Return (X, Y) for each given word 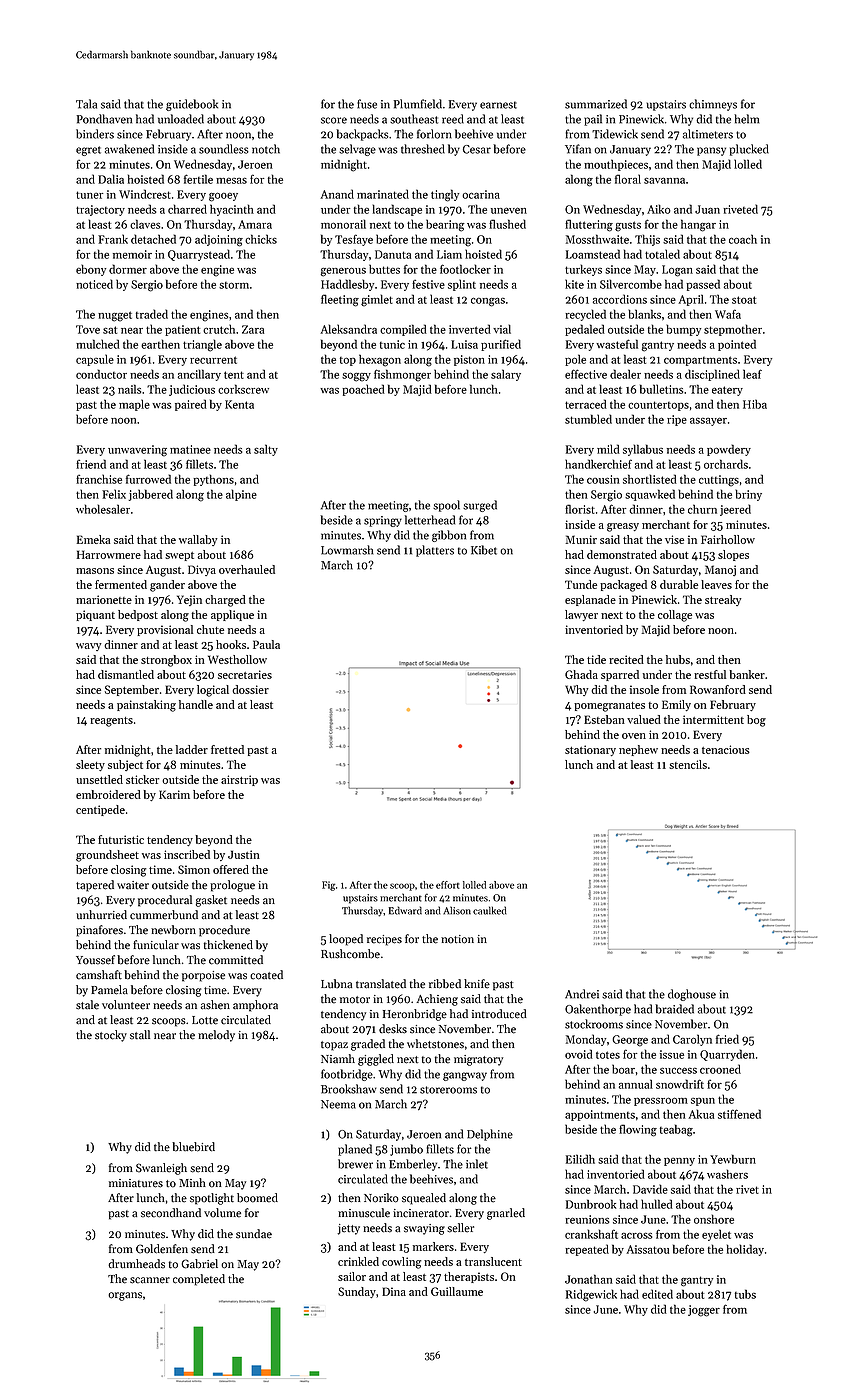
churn (702, 509)
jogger (704, 1311)
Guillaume (457, 1291)
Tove (88, 329)
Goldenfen (162, 1249)
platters (435, 551)
